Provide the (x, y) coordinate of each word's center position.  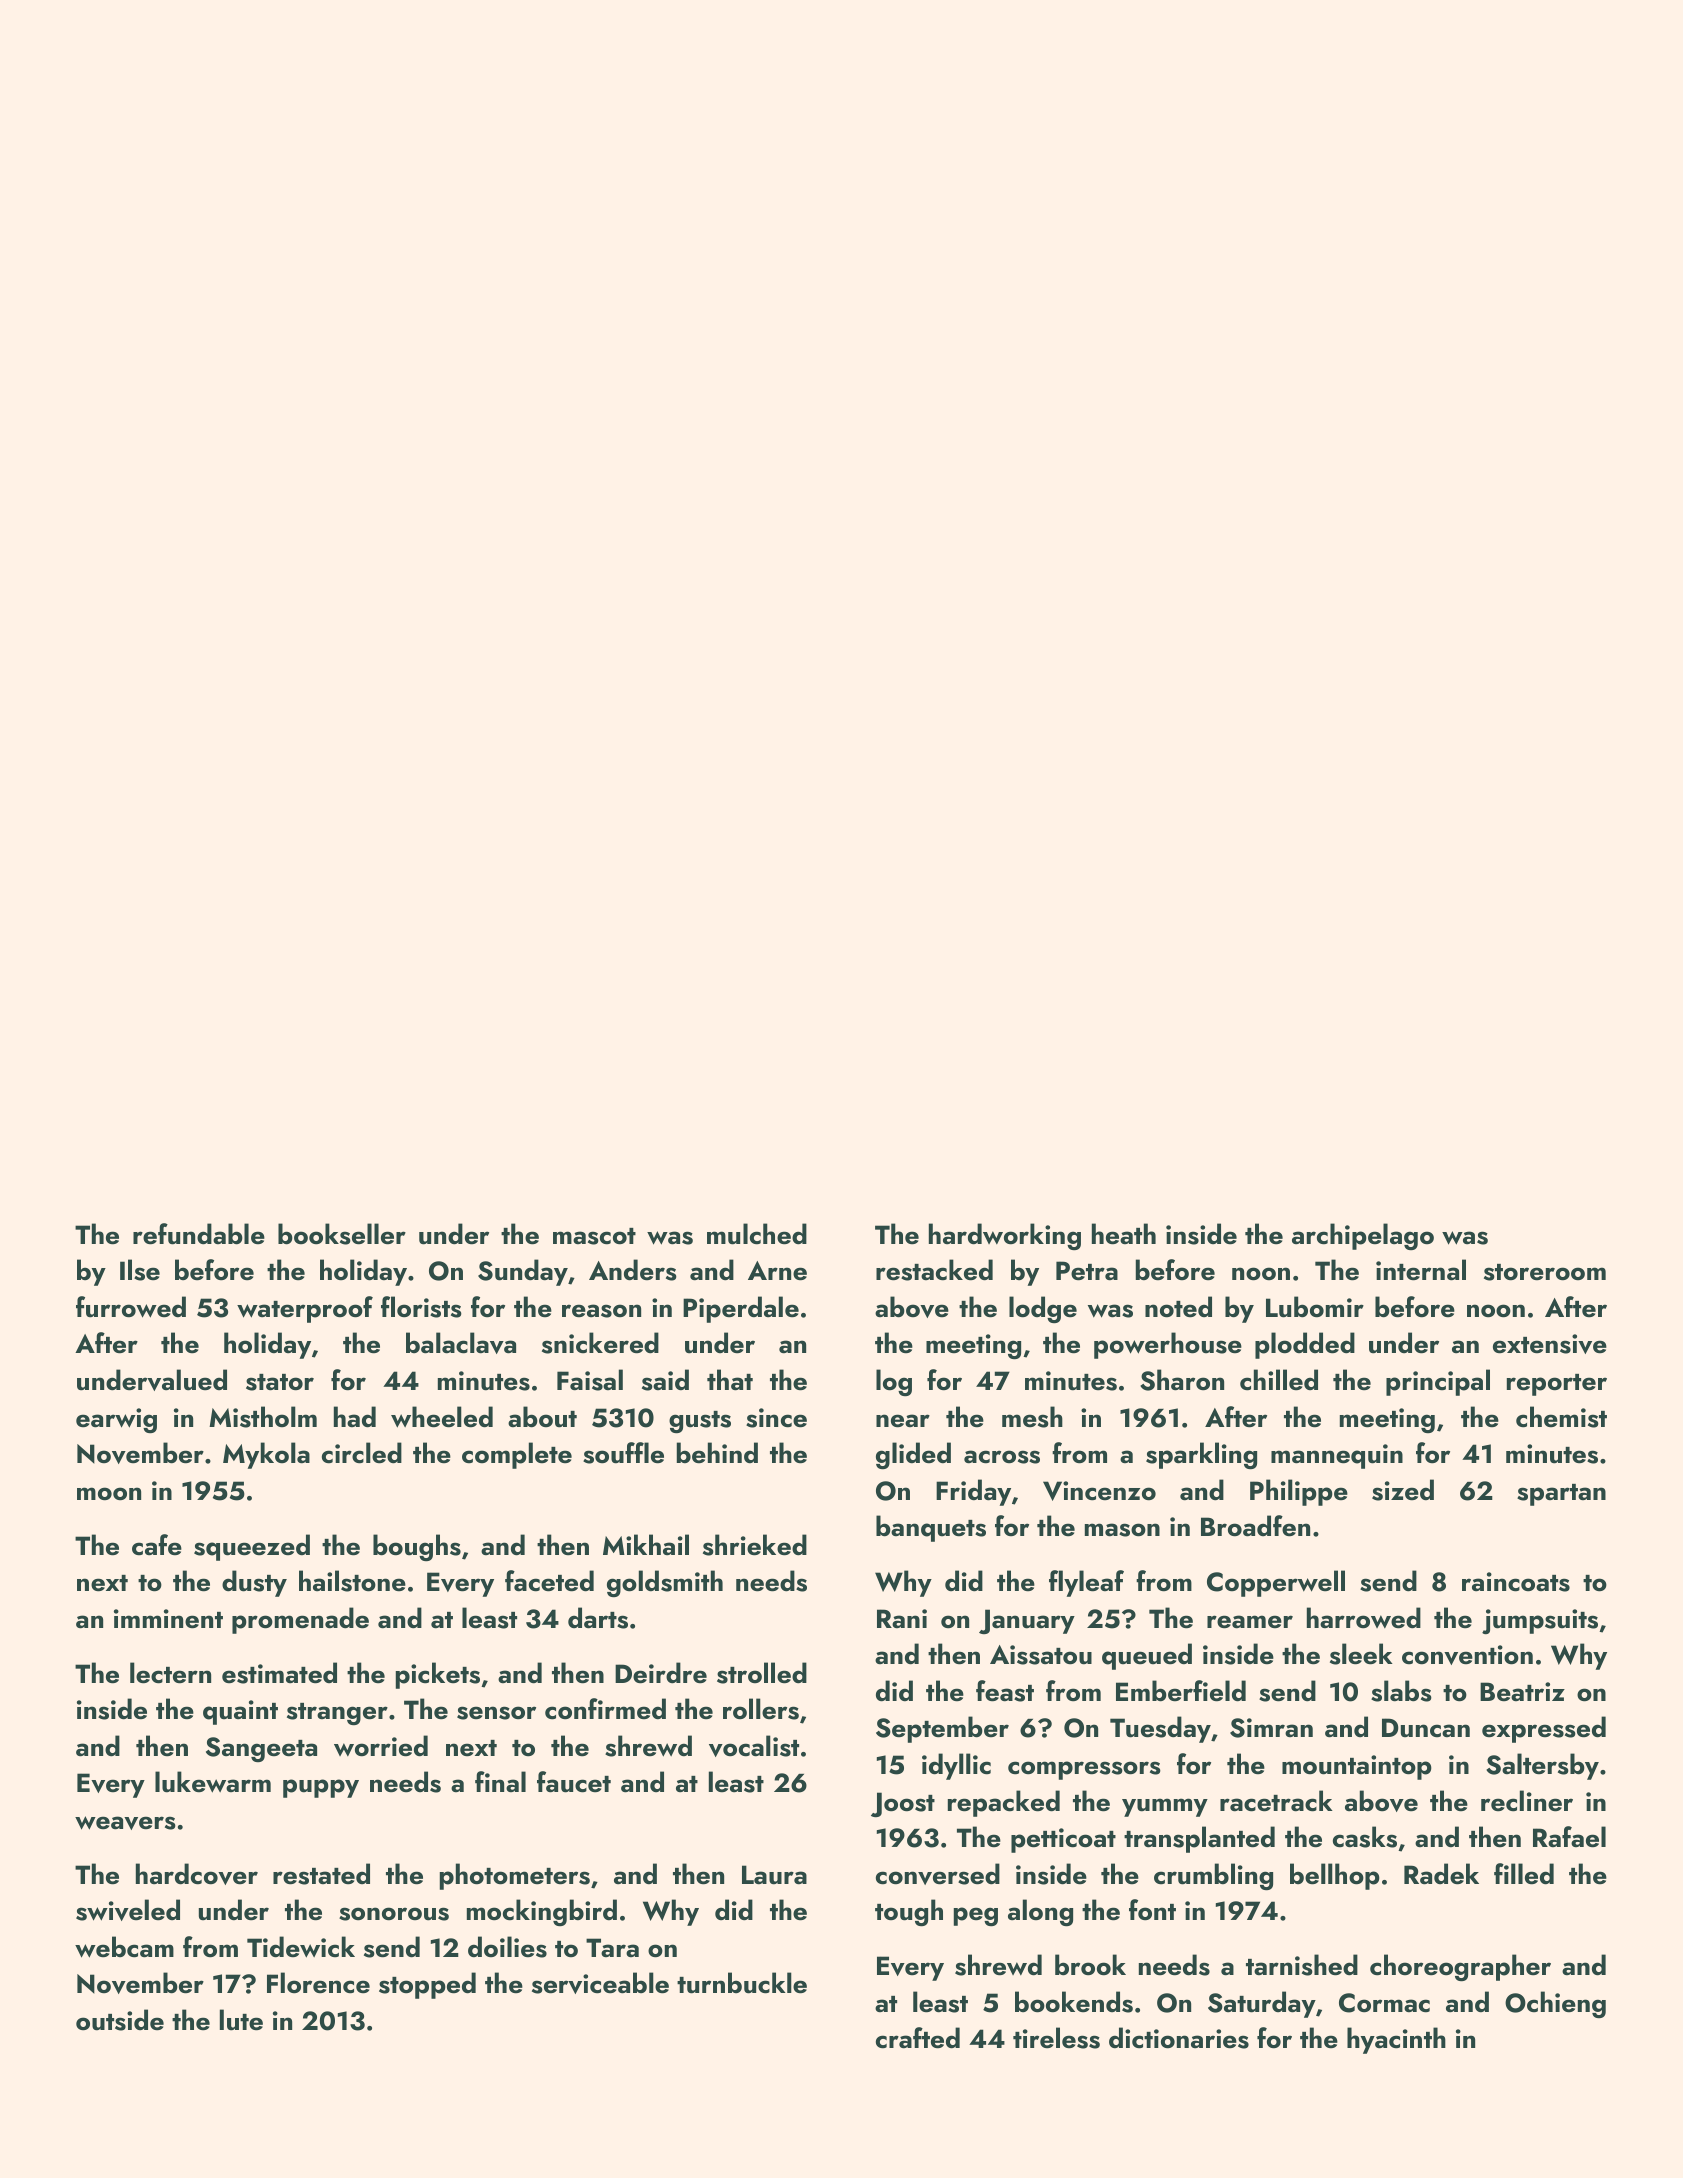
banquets (931, 1528)
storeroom (1545, 1272)
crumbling (1213, 1876)
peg (976, 1916)
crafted (918, 2038)
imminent (168, 1619)
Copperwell (1276, 1583)
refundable (199, 1234)
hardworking (1005, 1236)
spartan (1561, 1495)
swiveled (128, 1910)
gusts (700, 1422)
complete (517, 1455)
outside (120, 2020)
